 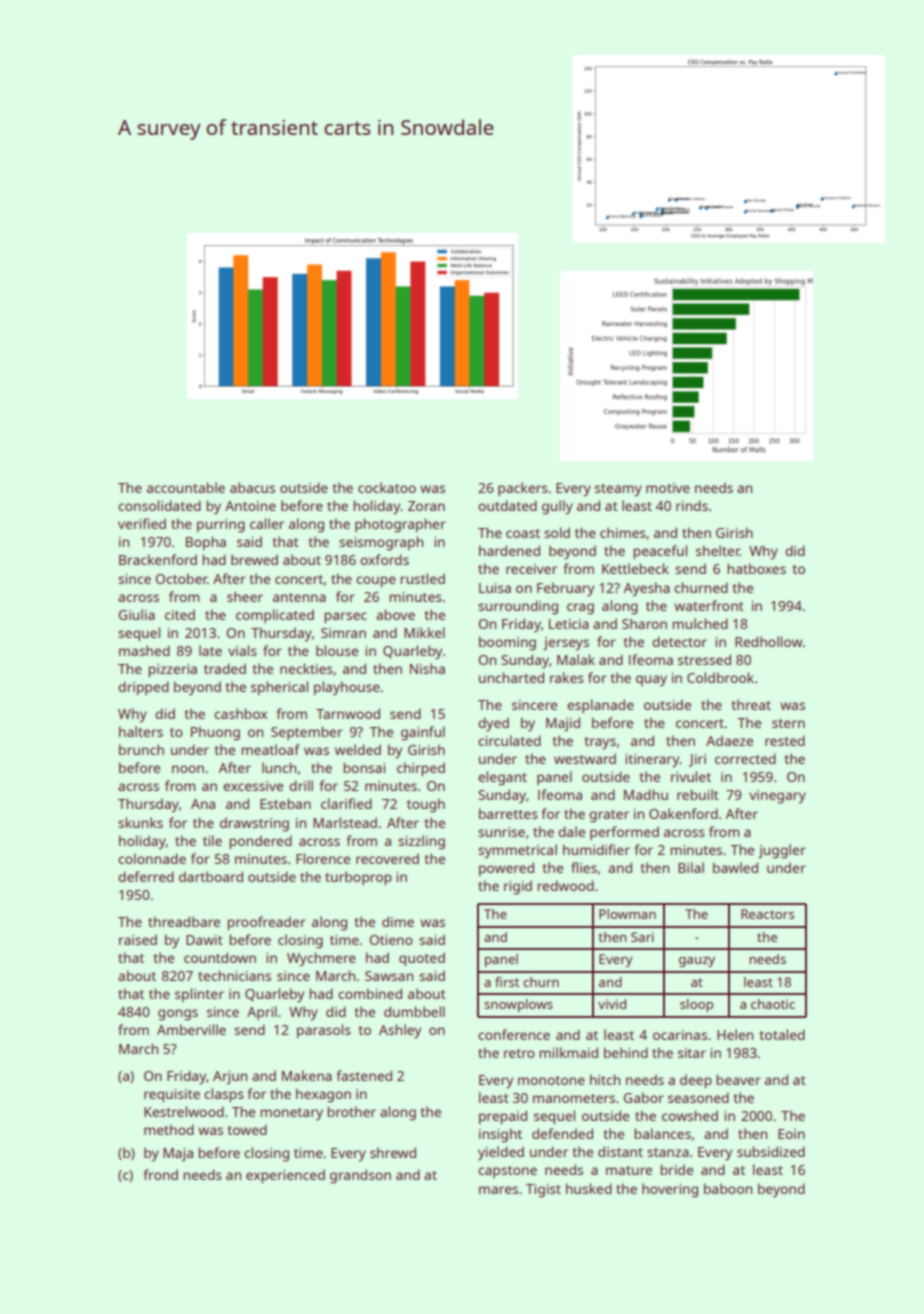 I want to click on Amberville, so click(x=191, y=1029).
